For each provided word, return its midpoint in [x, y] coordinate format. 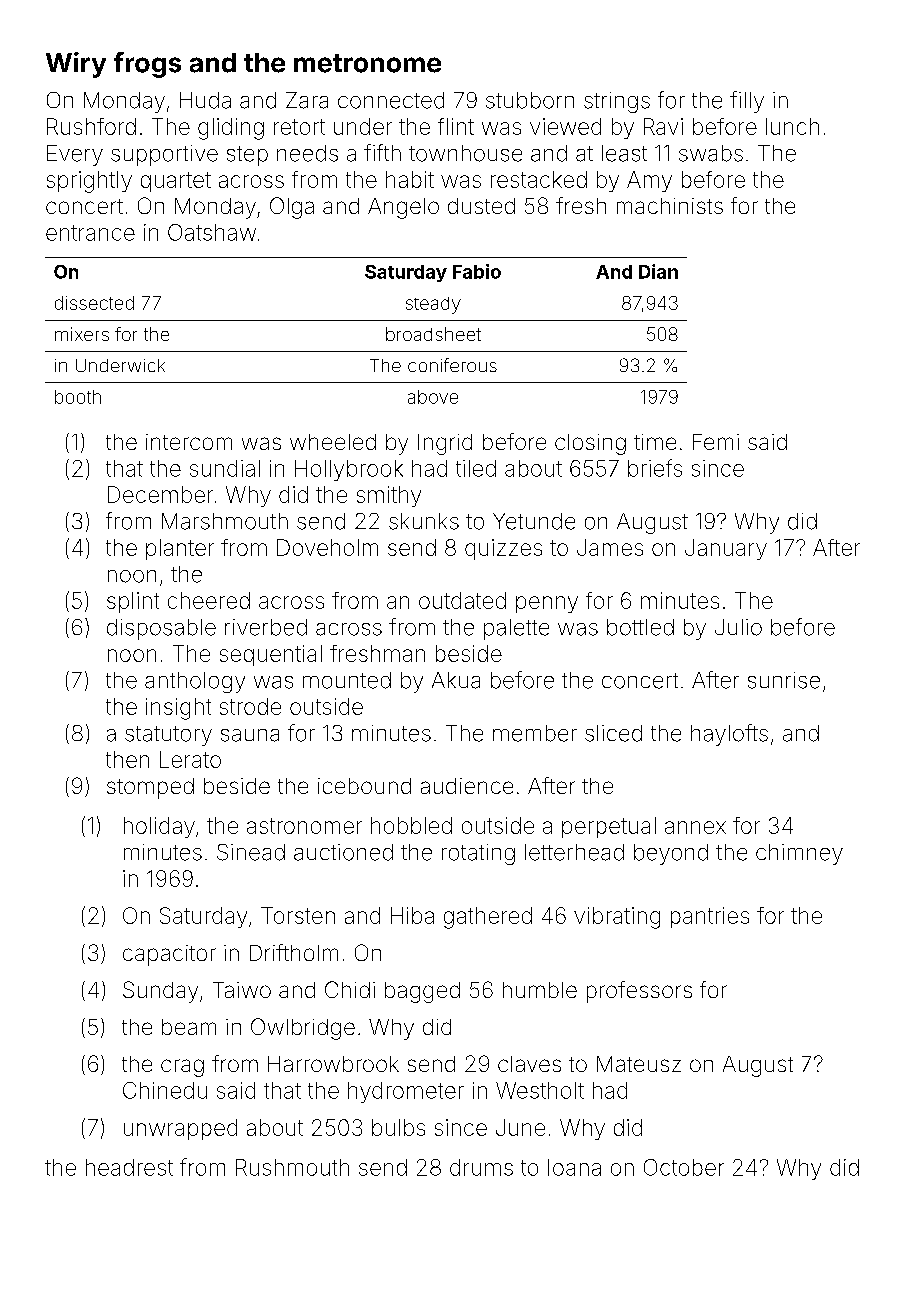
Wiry [76, 65]
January [726, 549]
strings [617, 102]
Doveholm [327, 547]
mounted [347, 680]
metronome [367, 63]
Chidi [350, 989]
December [160, 494]
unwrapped [180, 1129]
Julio [738, 627]
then [127, 759]
